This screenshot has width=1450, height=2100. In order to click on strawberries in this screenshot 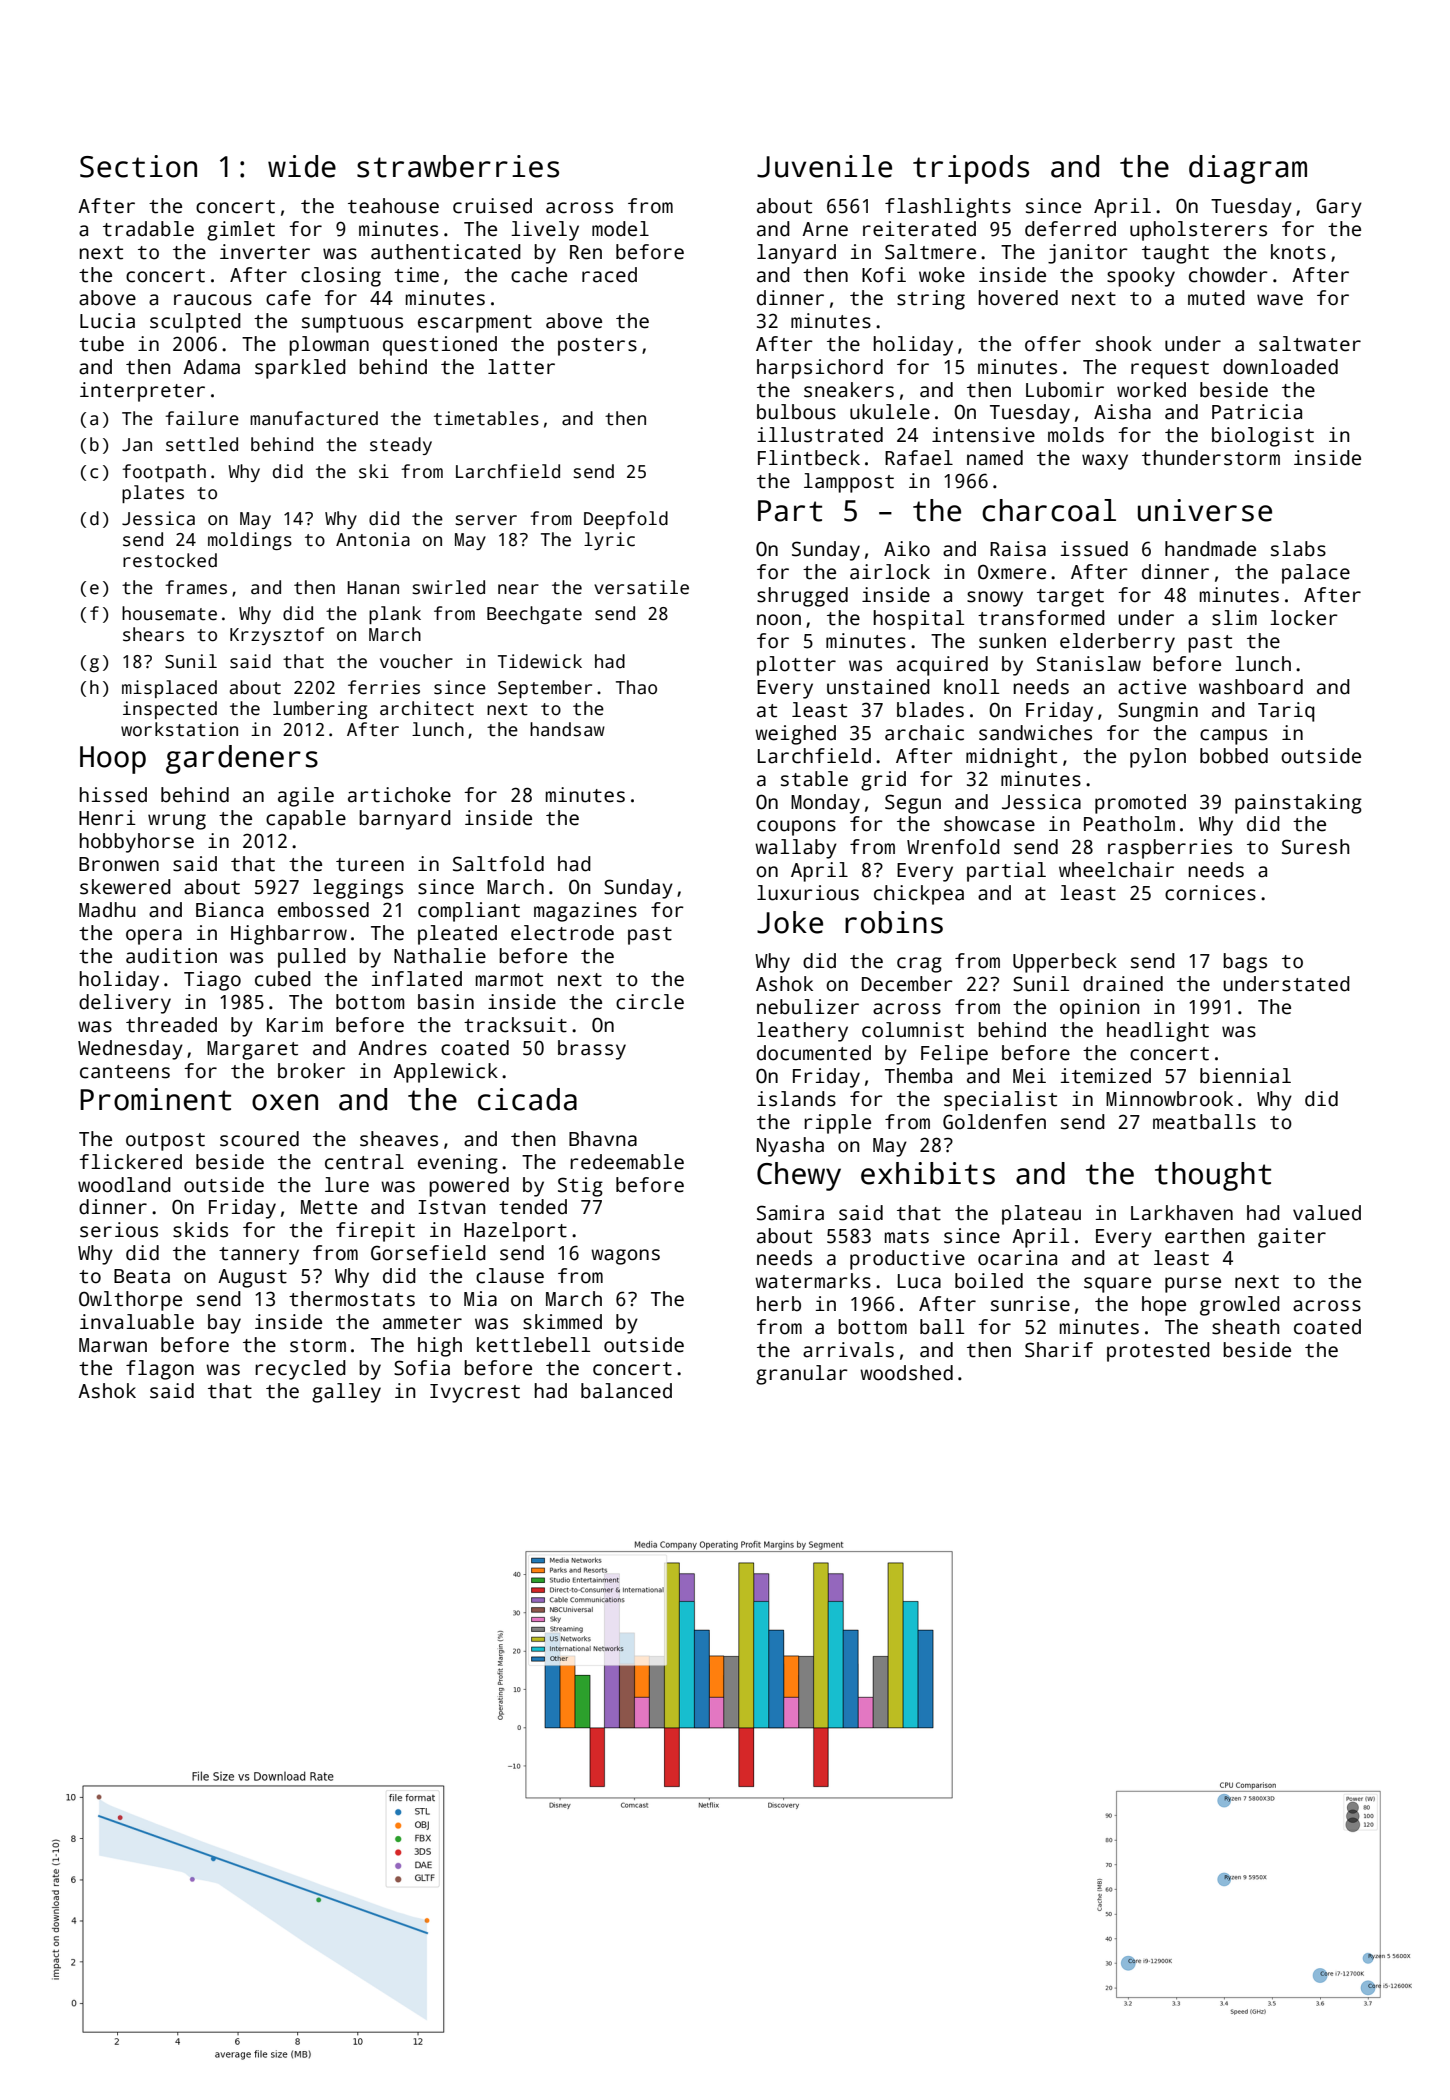, I will do `click(458, 166)`.
